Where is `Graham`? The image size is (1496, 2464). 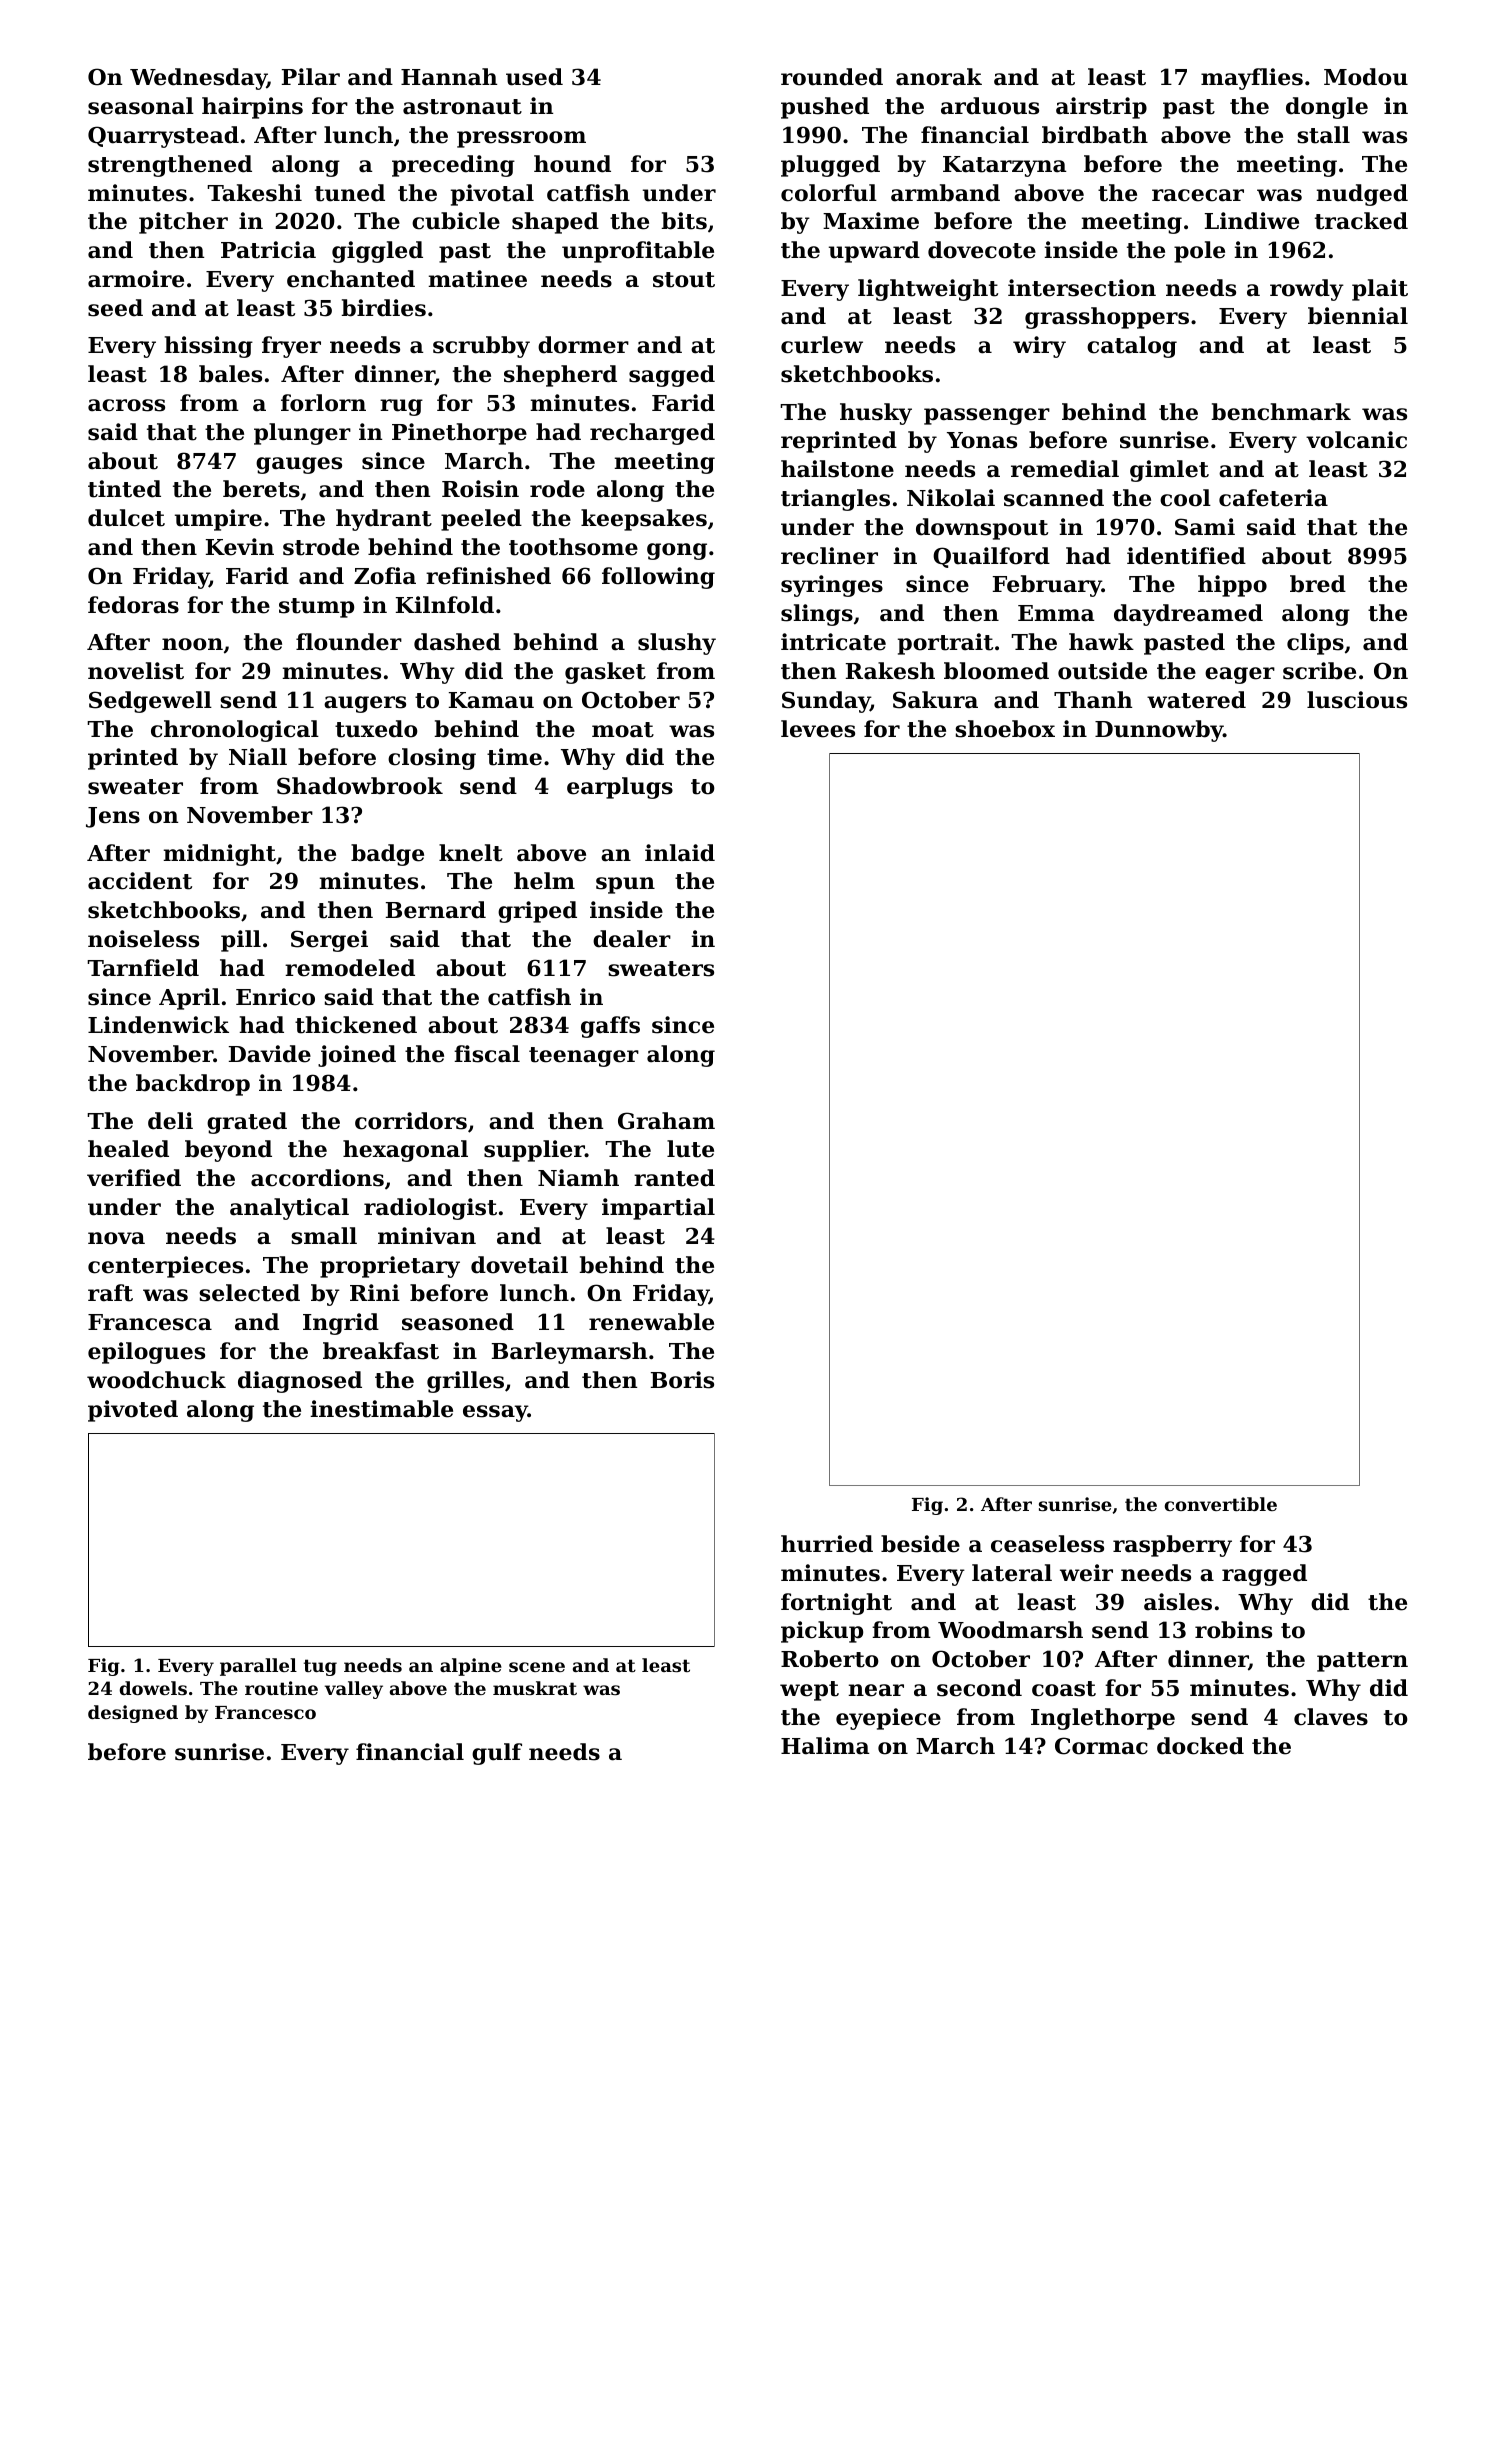 Graham is located at coordinates (666, 1121).
